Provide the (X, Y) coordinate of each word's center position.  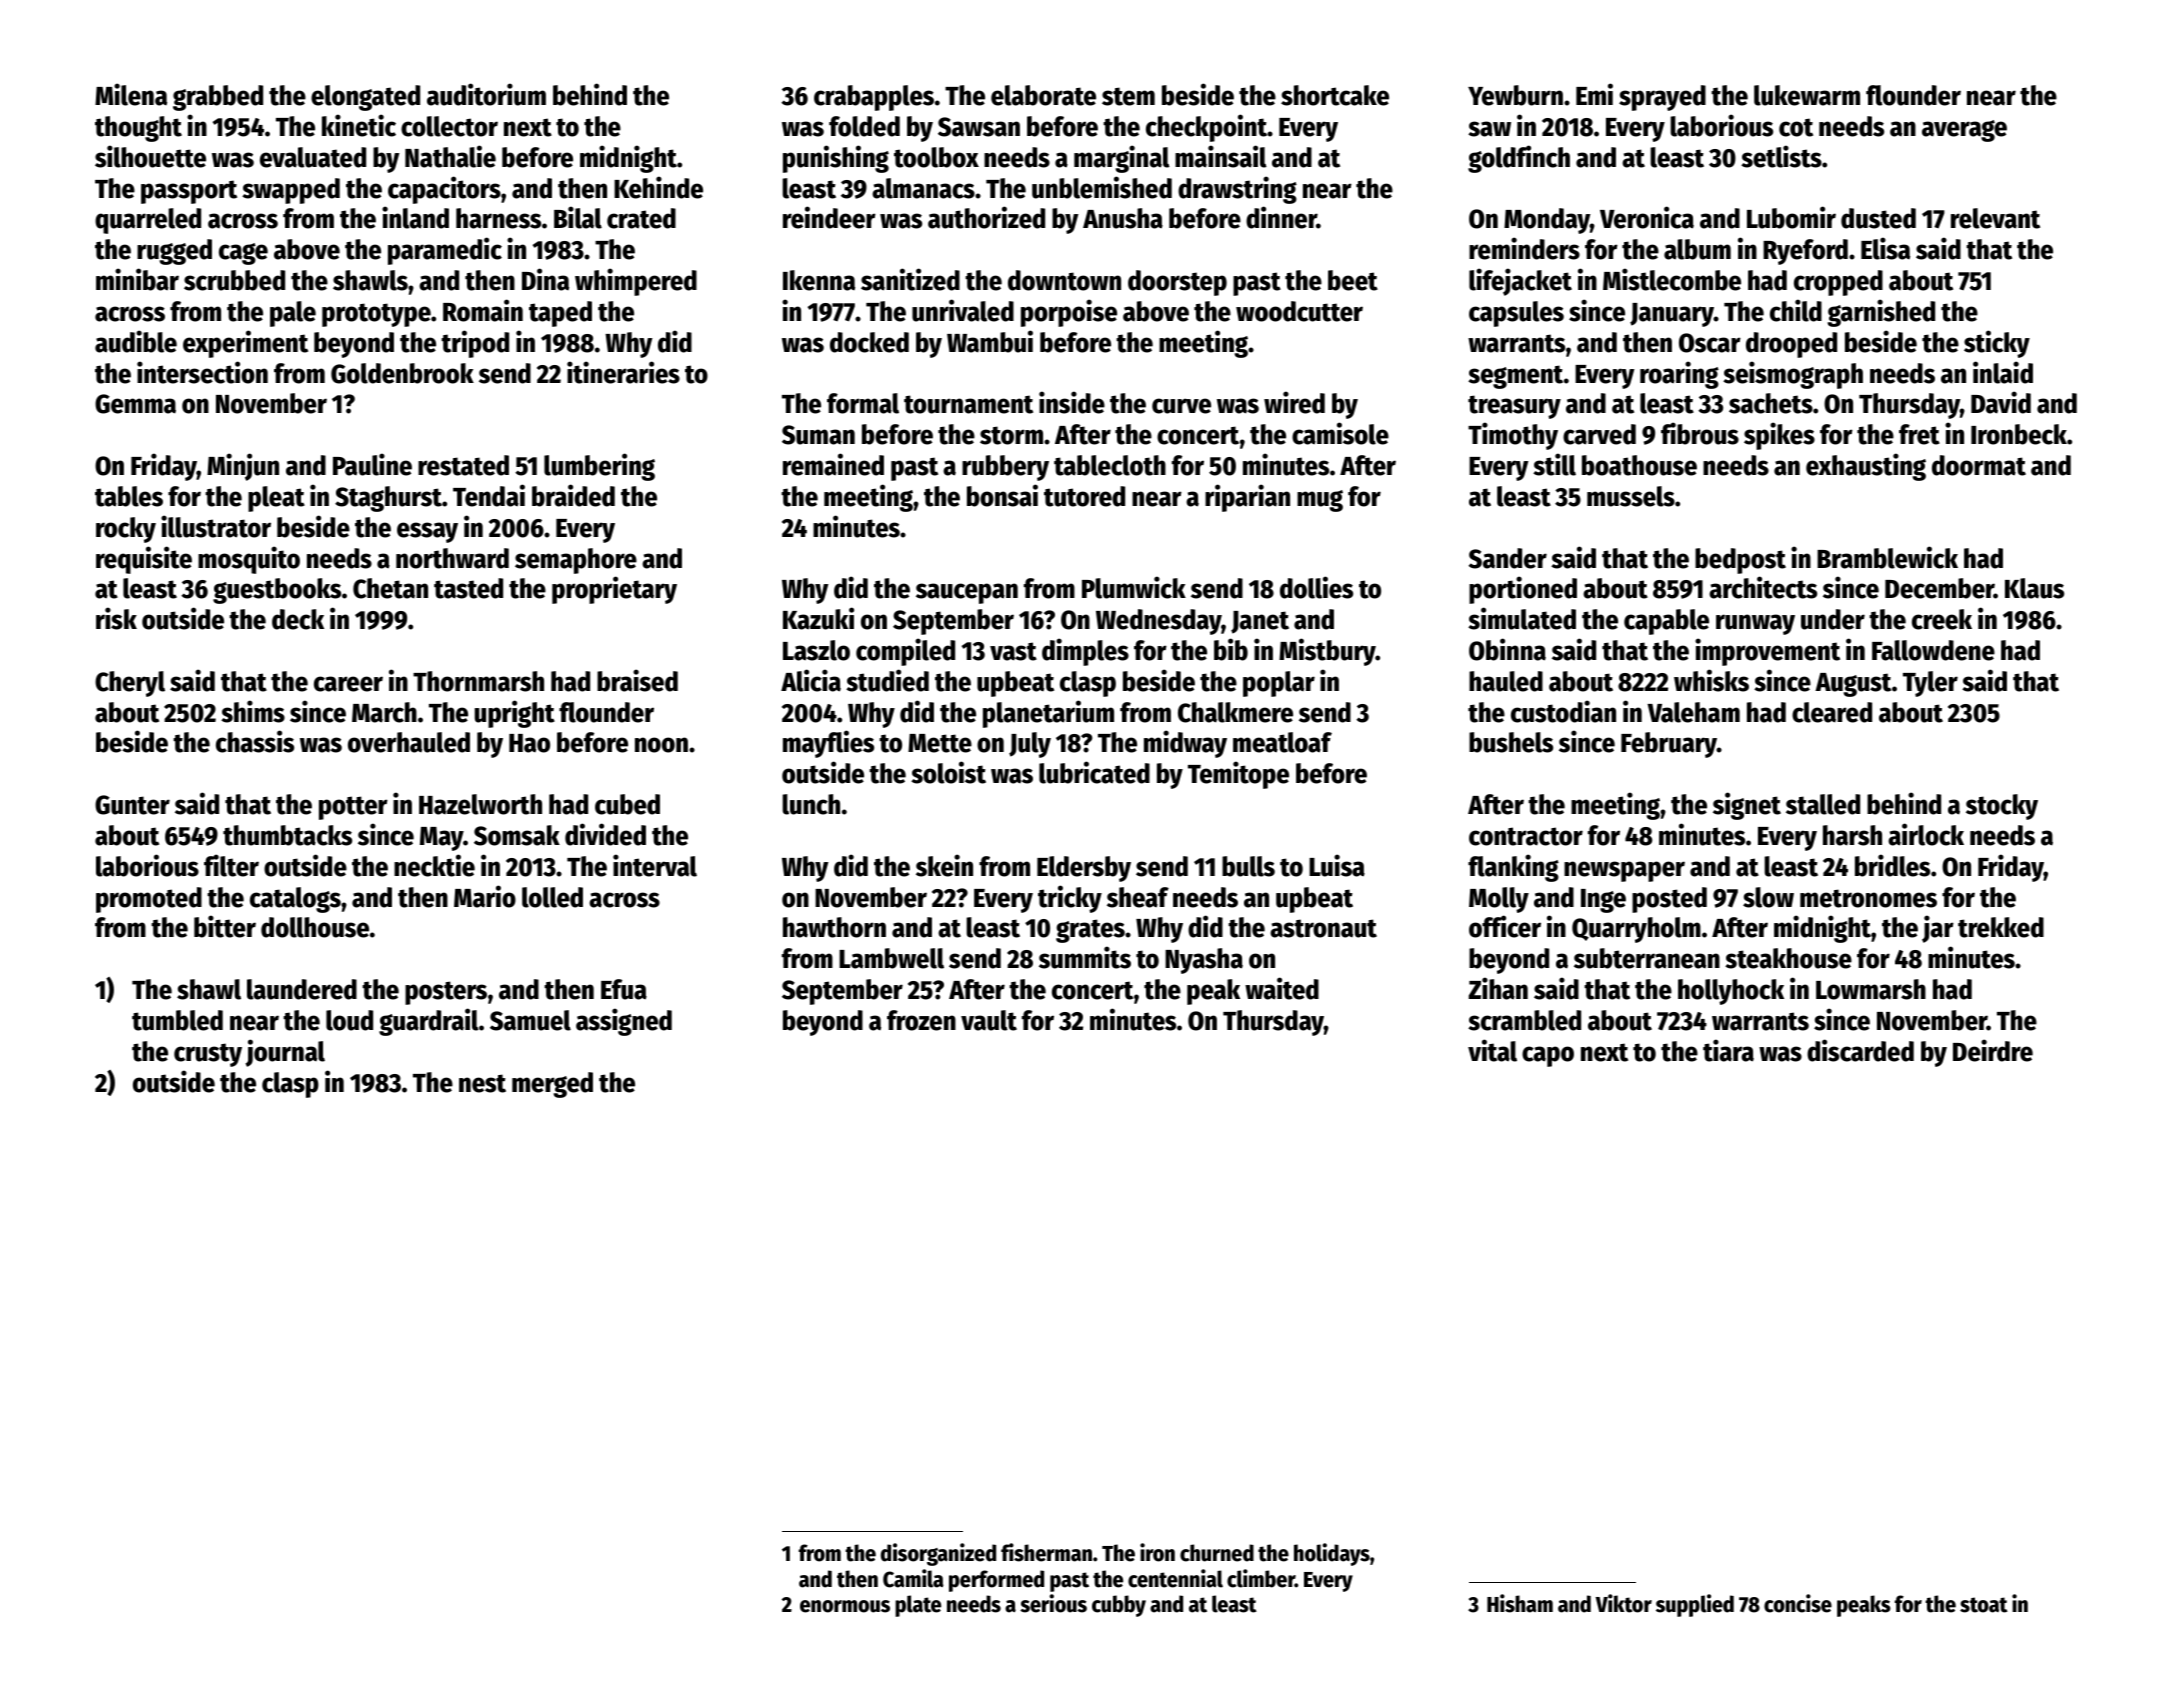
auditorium (486, 94)
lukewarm (1807, 95)
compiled (905, 652)
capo (1548, 1056)
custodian (1563, 711)
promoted (149, 900)
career (348, 684)
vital (1492, 1050)
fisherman (1046, 1552)
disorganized (938, 1554)
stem (1128, 96)
